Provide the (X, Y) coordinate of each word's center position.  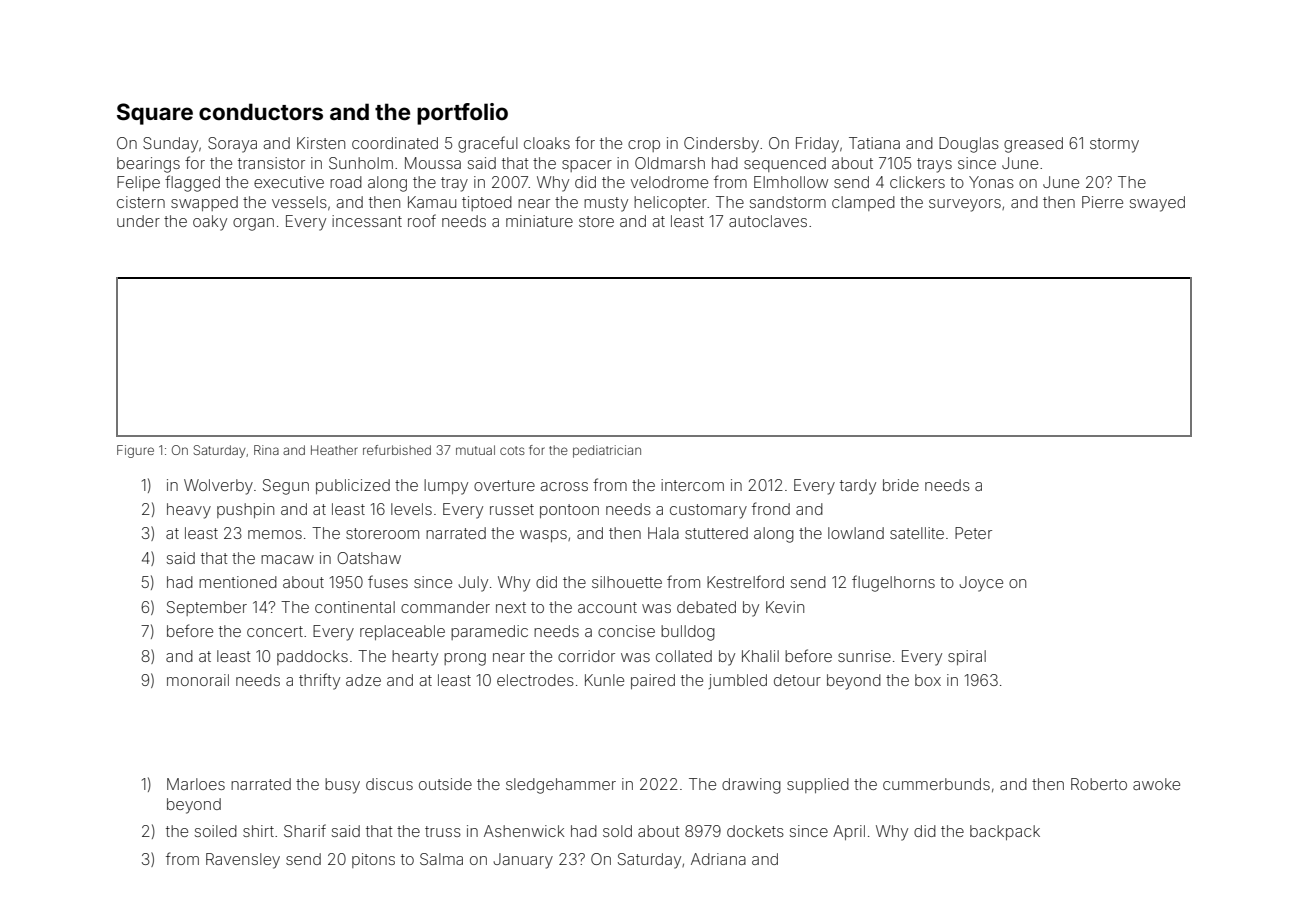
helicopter (670, 203)
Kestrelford (745, 581)
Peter (973, 533)
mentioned (238, 582)
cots (512, 450)
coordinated (395, 143)
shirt (258, 831)
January (523, 861)
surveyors (965, 205)
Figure (135, 451)
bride (901, 485)
